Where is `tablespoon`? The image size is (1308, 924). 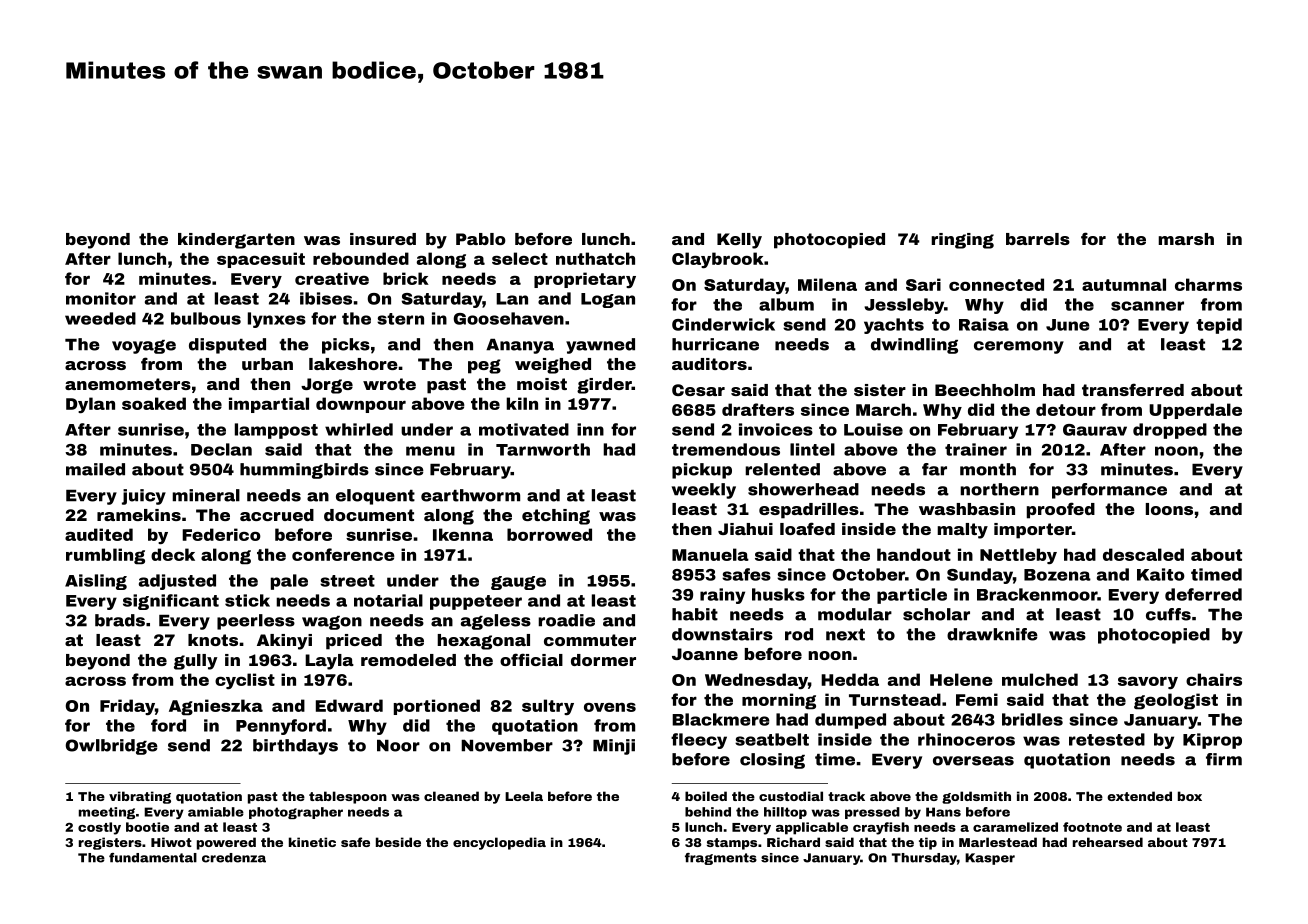
tablespoon is located at coordinates (348, 797).
